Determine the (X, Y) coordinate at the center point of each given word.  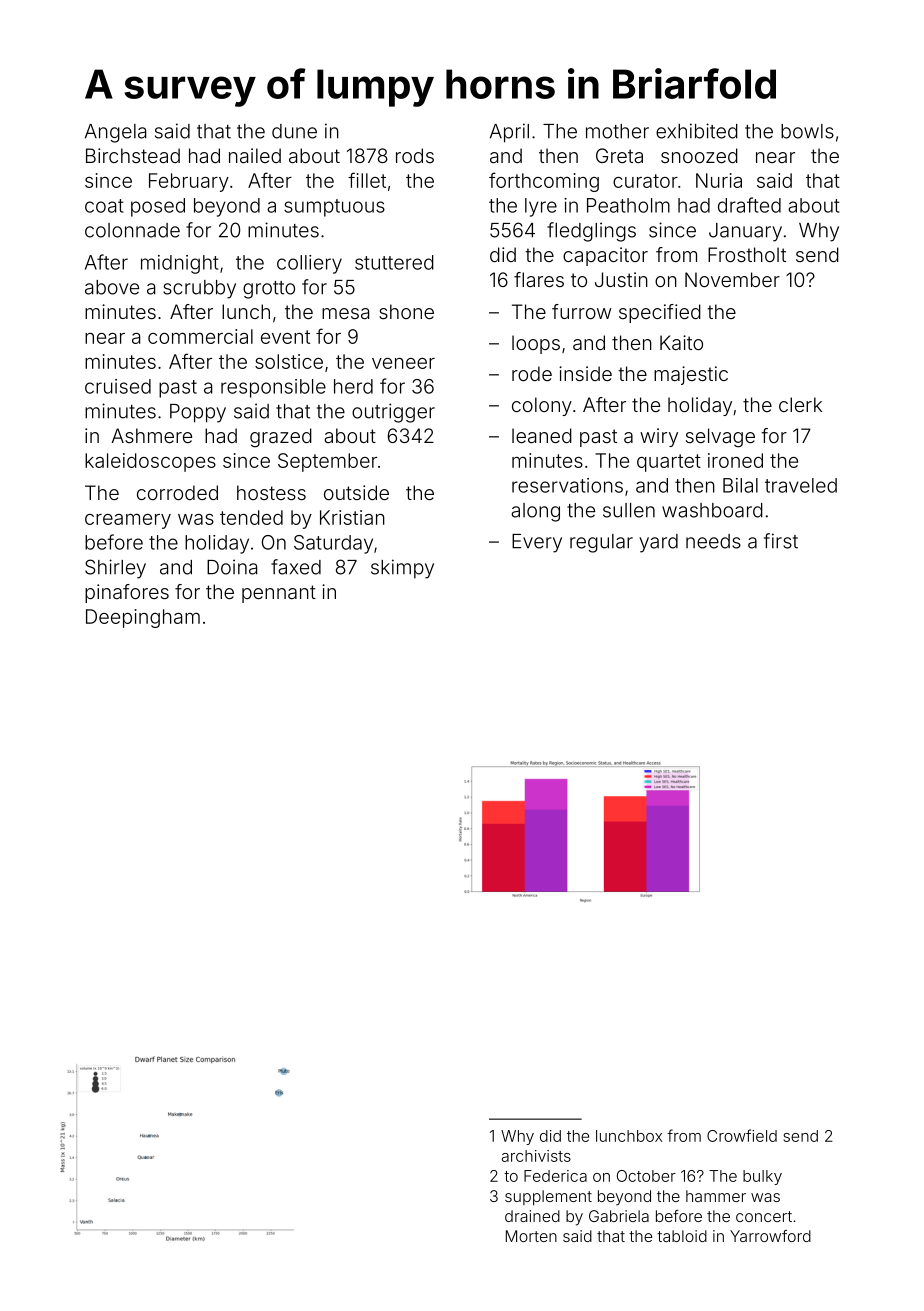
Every (537, 543)
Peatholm (628, 205)
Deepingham (143, 618)
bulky (762, 1177)
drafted (749, 205)
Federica (555, 1176)
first (781, 541)
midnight (180, 264)
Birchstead (133, 155)
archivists (536, 1156)
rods (415, 155)
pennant (279, 594)
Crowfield (742, 1135)
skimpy (402, 569)
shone (406, 311)
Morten (531, 1236)
